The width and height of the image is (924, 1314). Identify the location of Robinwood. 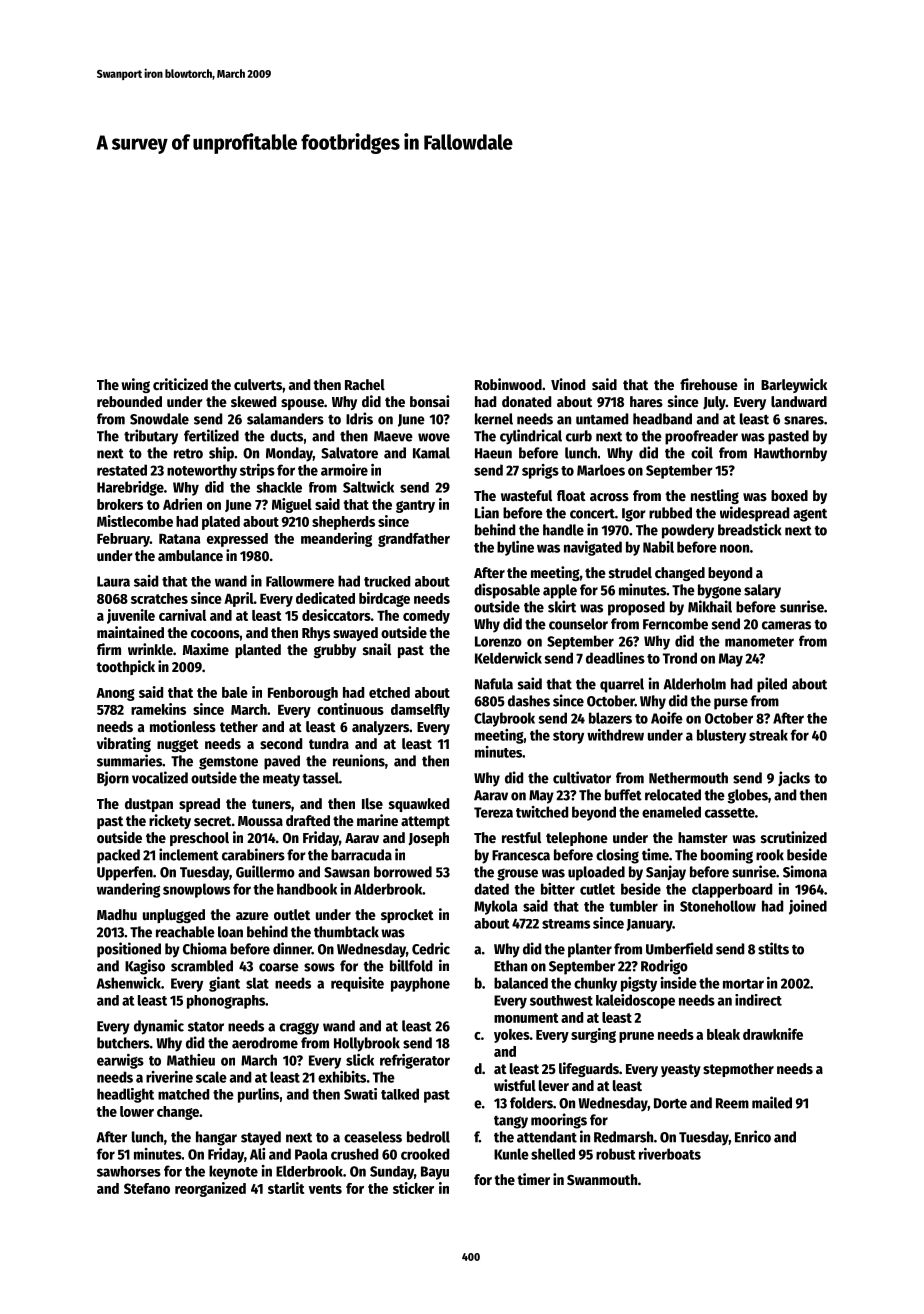
(508, 384).
